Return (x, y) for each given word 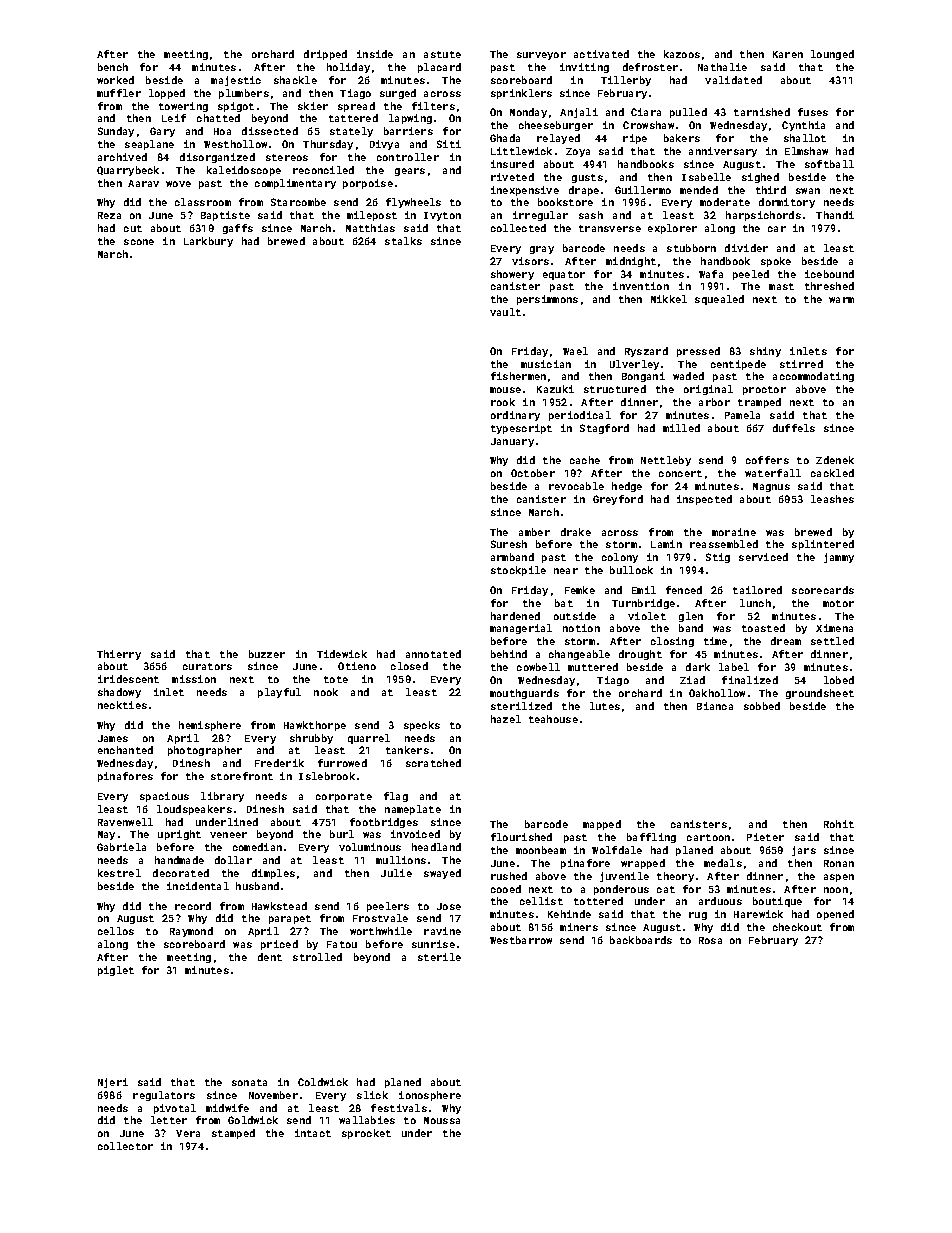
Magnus (771, 487)
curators (207, 666)
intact (313, 1133)
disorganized (217, 158)
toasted (763, 628)
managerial (521, 629)
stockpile (518, 571)
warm (841, 300)
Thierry (119, 655)
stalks (403, 241)
